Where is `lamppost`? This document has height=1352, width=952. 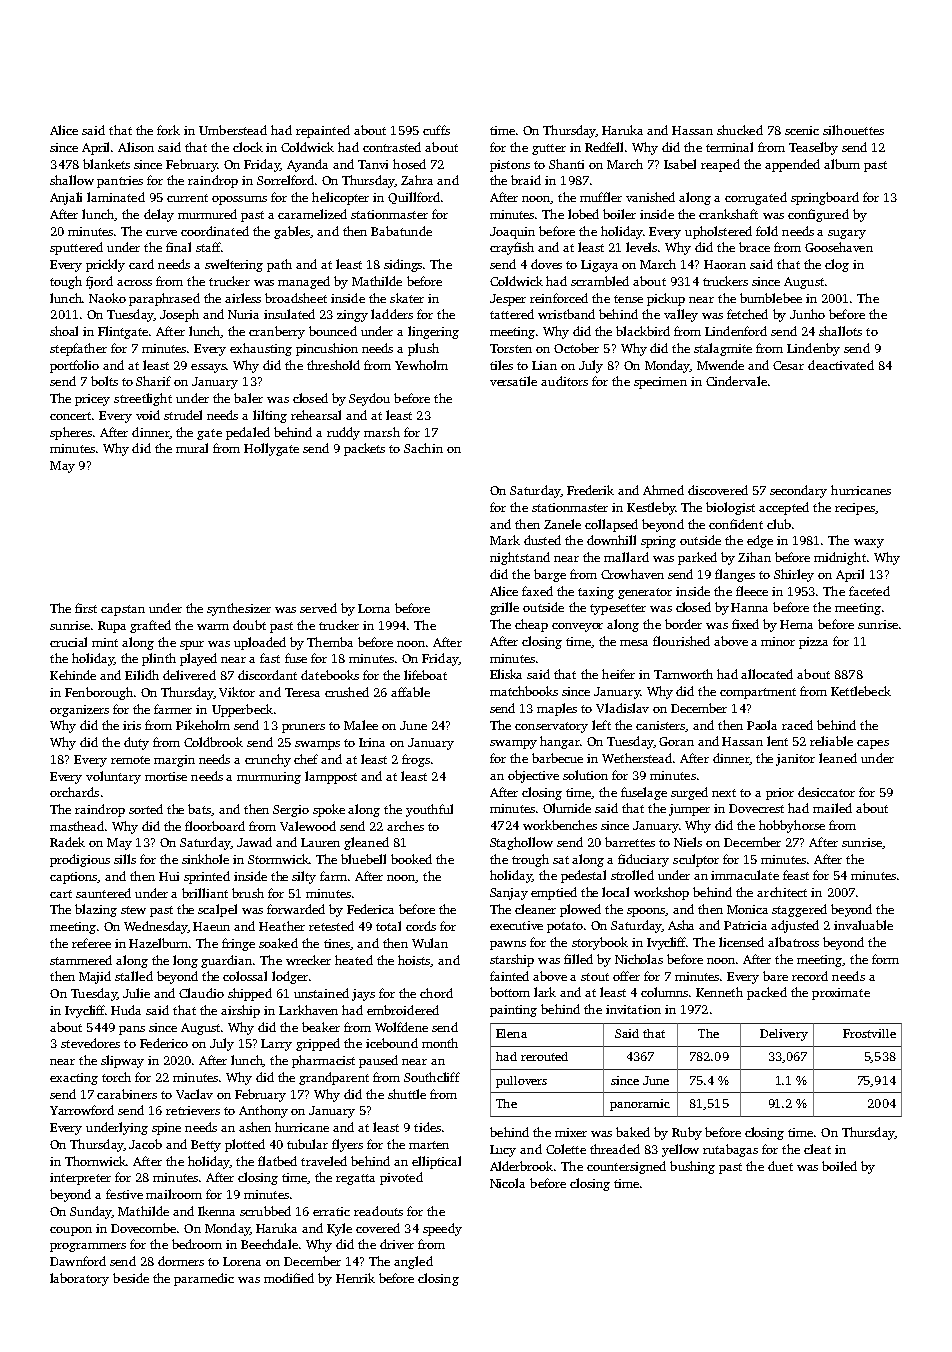
lamppost is located at coordinates (331, 777).
